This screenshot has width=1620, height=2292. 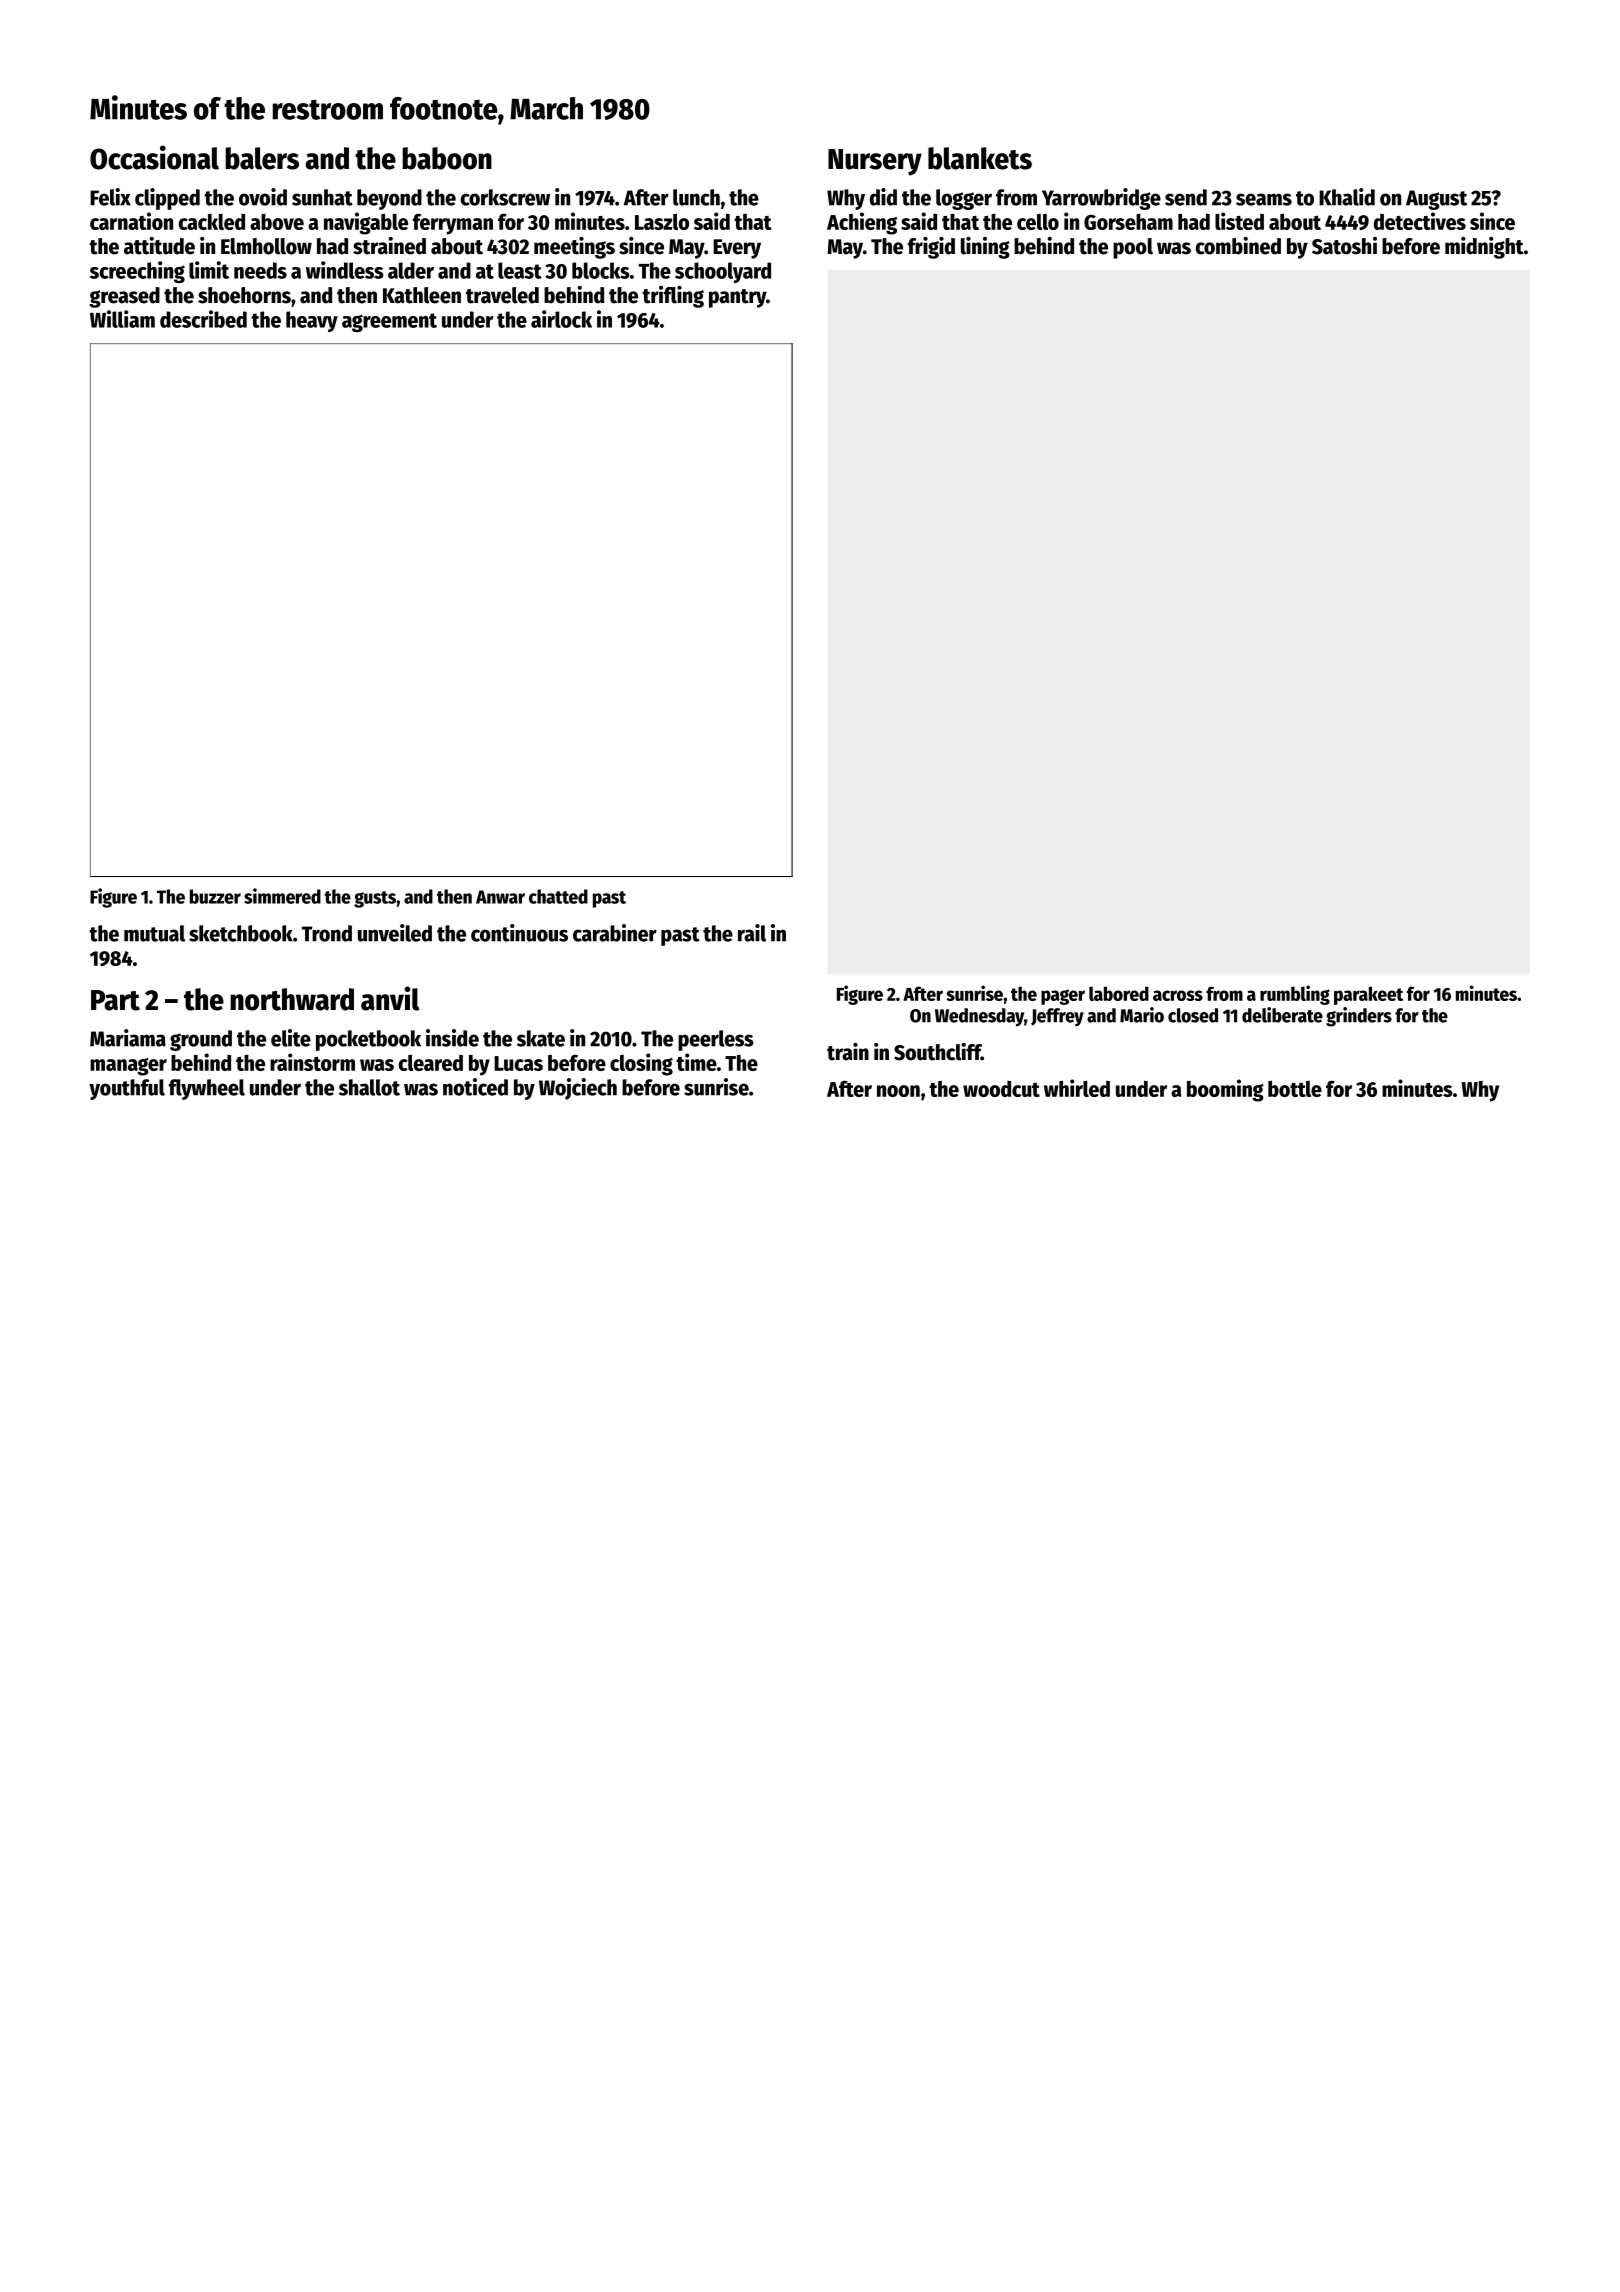 I want to click on Satoshi, so click(x=1344, y=246).
